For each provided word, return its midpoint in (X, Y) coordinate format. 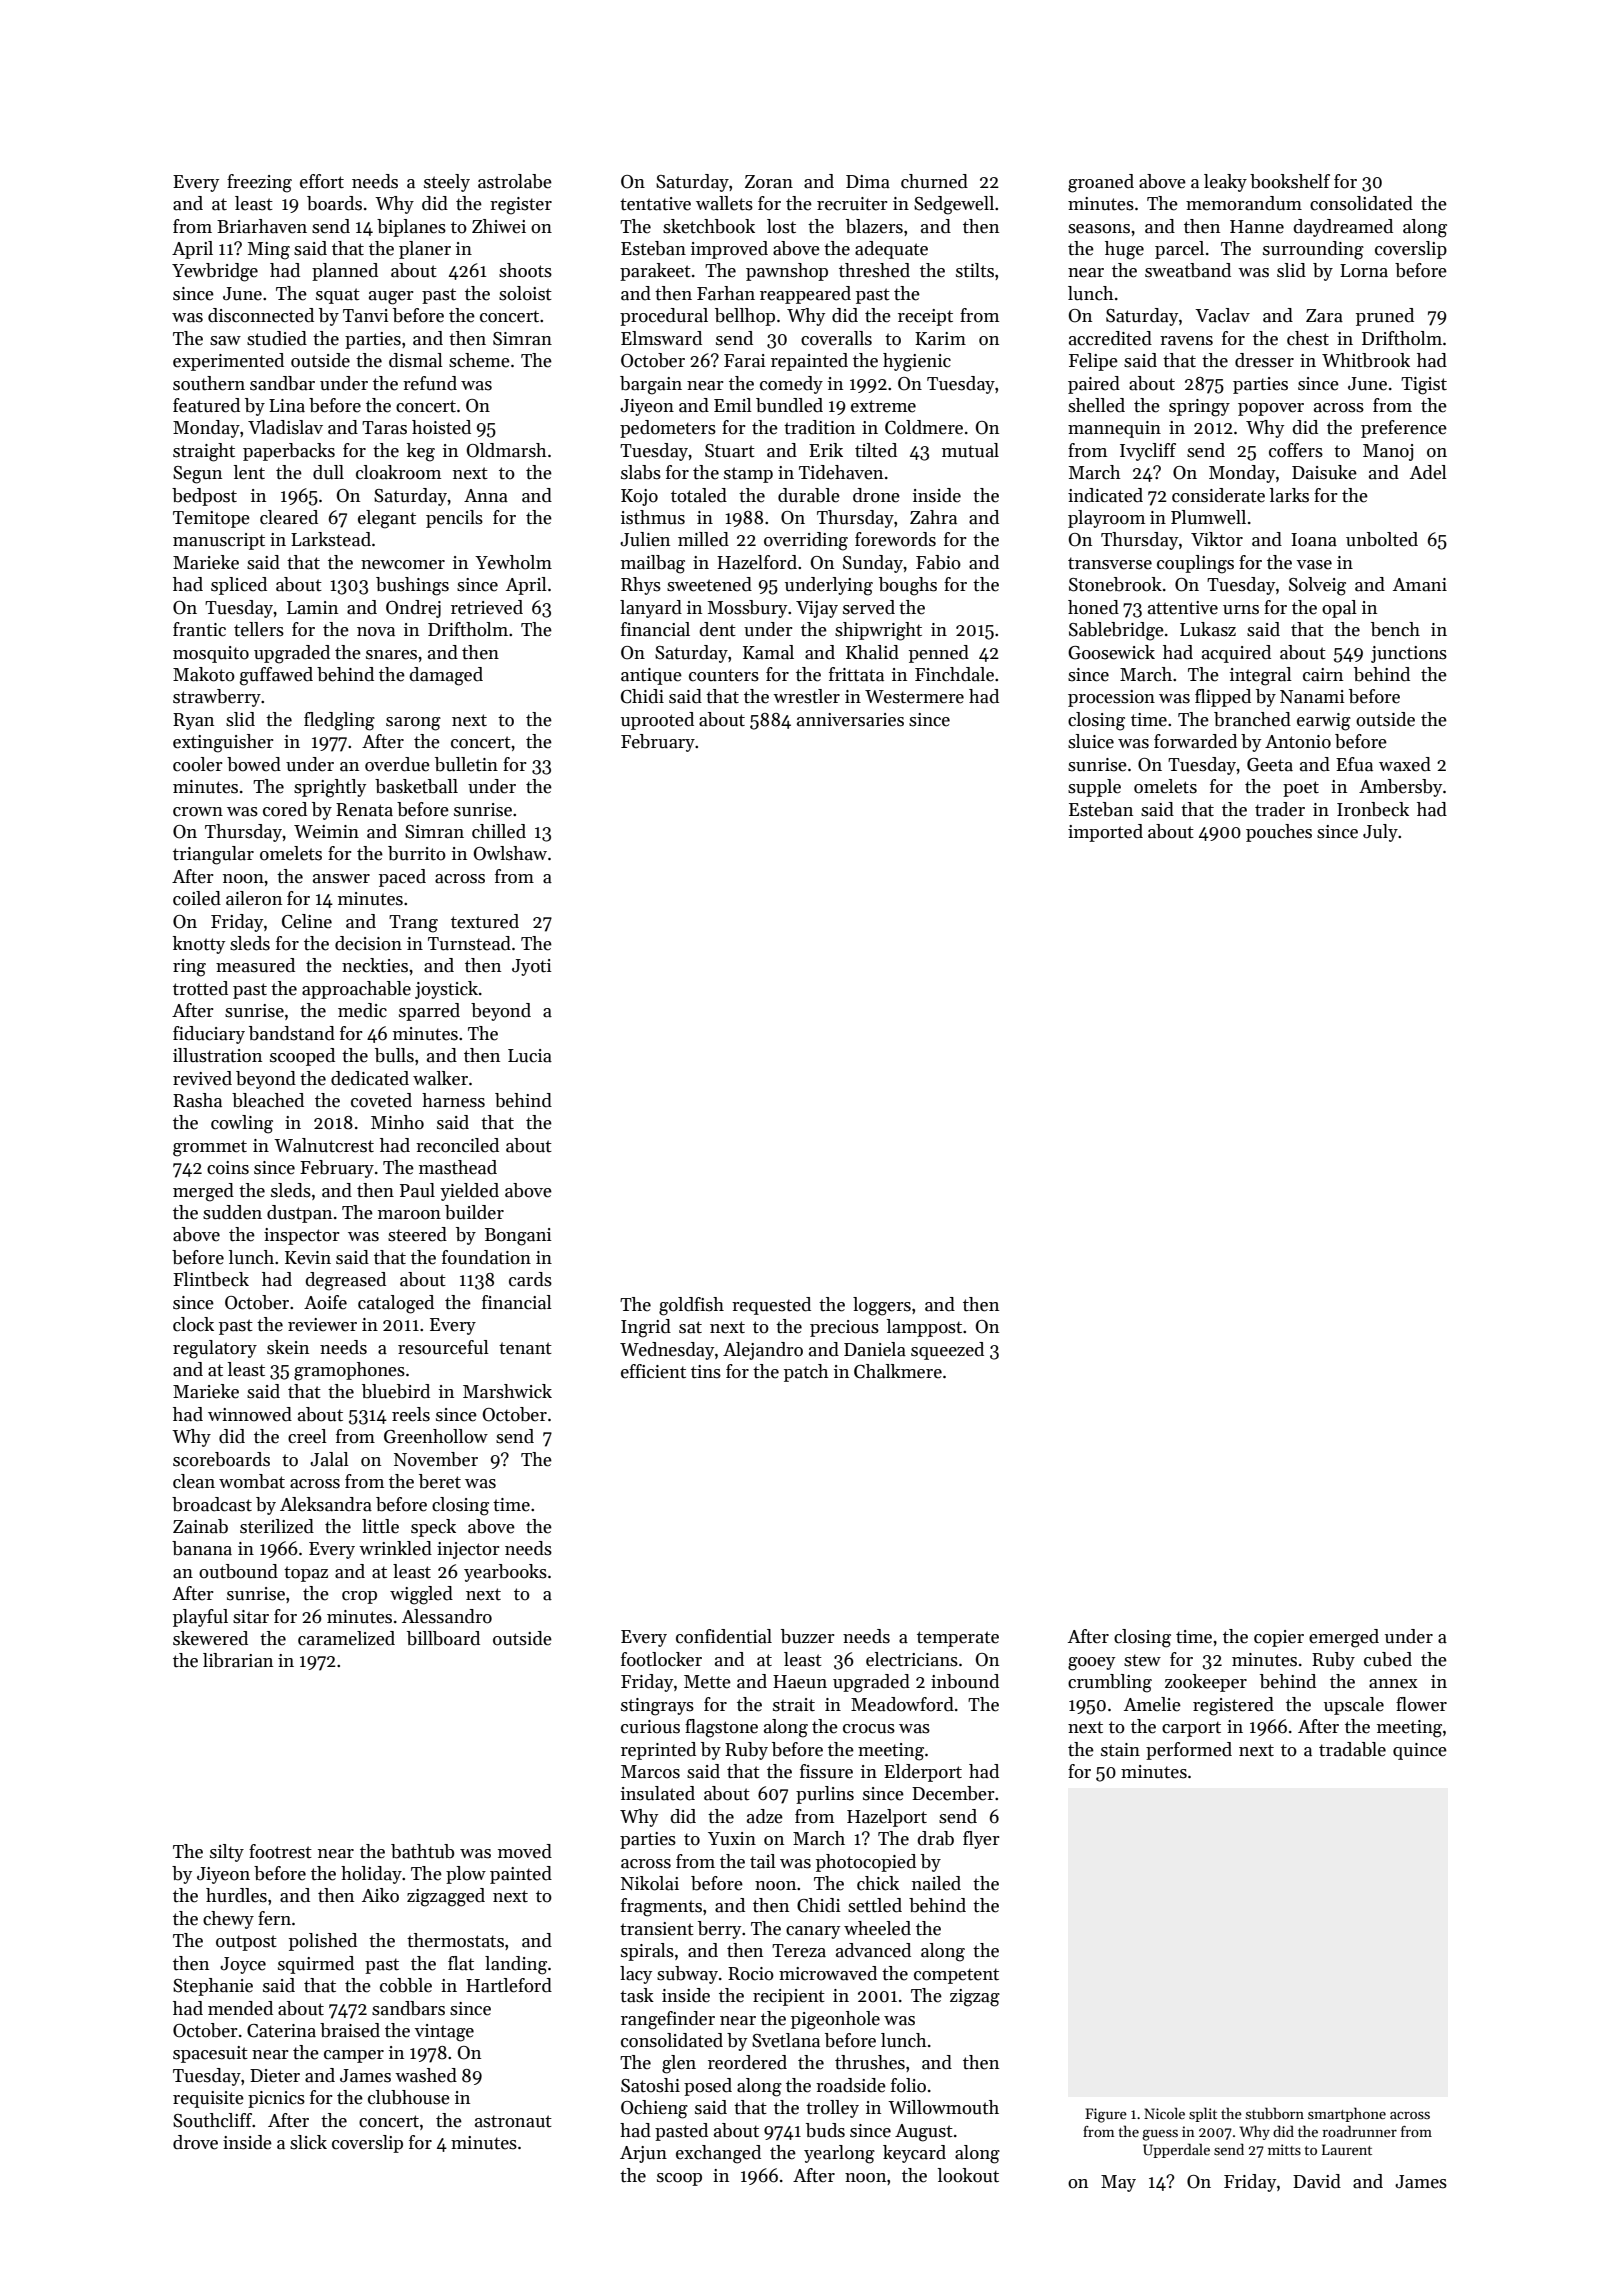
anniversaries (850, 720)
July (1380, 833)
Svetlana (786, 2040)
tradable (1352, 1749)
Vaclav (1222, 315)
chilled (499, 831)
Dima (868, 182)
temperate (958, 1639)
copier (1279, 1638)
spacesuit (210, 2054)
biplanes (411, 228)
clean (194, 1481)
